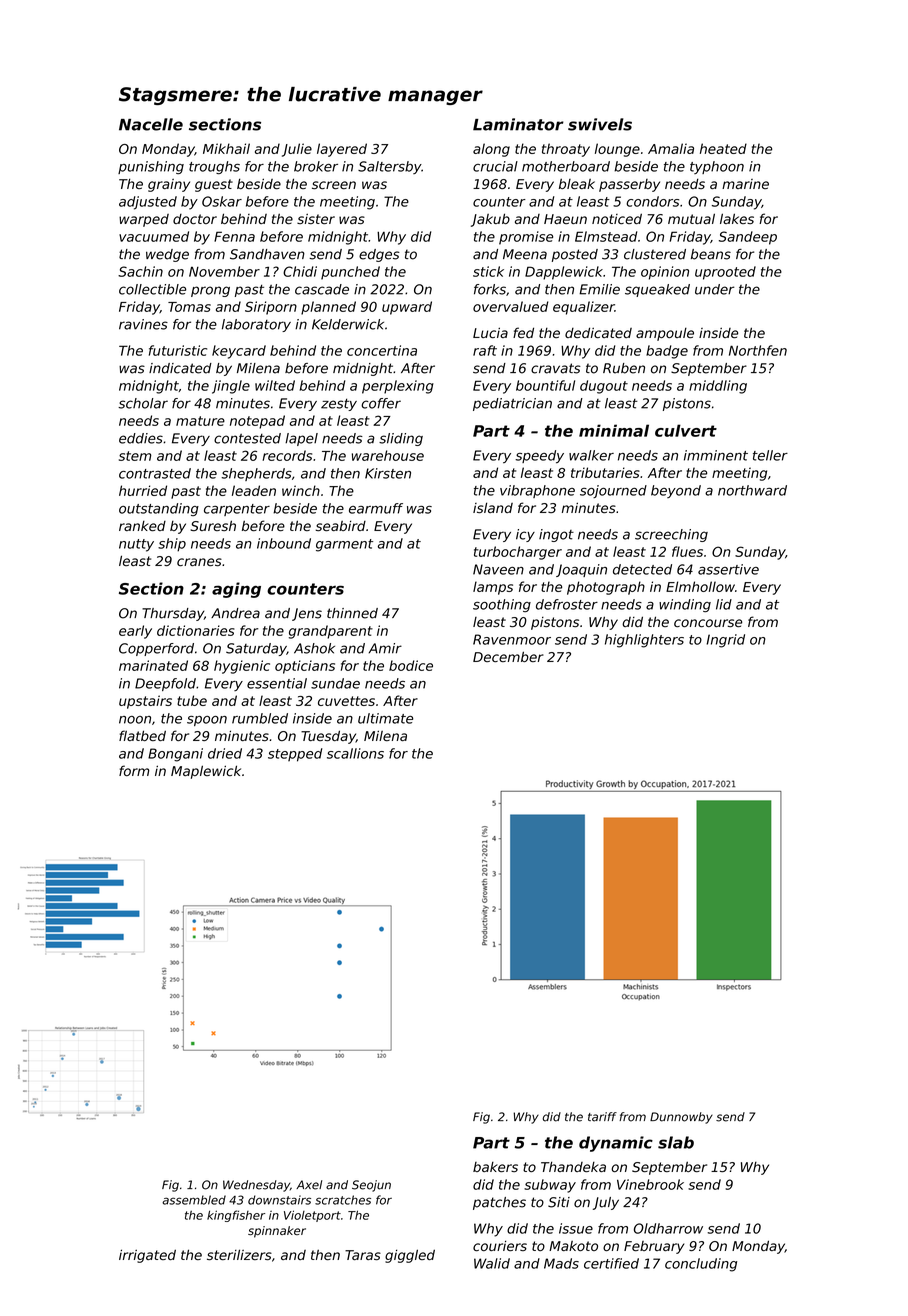  Describe the element at coordinates (151, 167) in the document. I see `punishing` at that location.
